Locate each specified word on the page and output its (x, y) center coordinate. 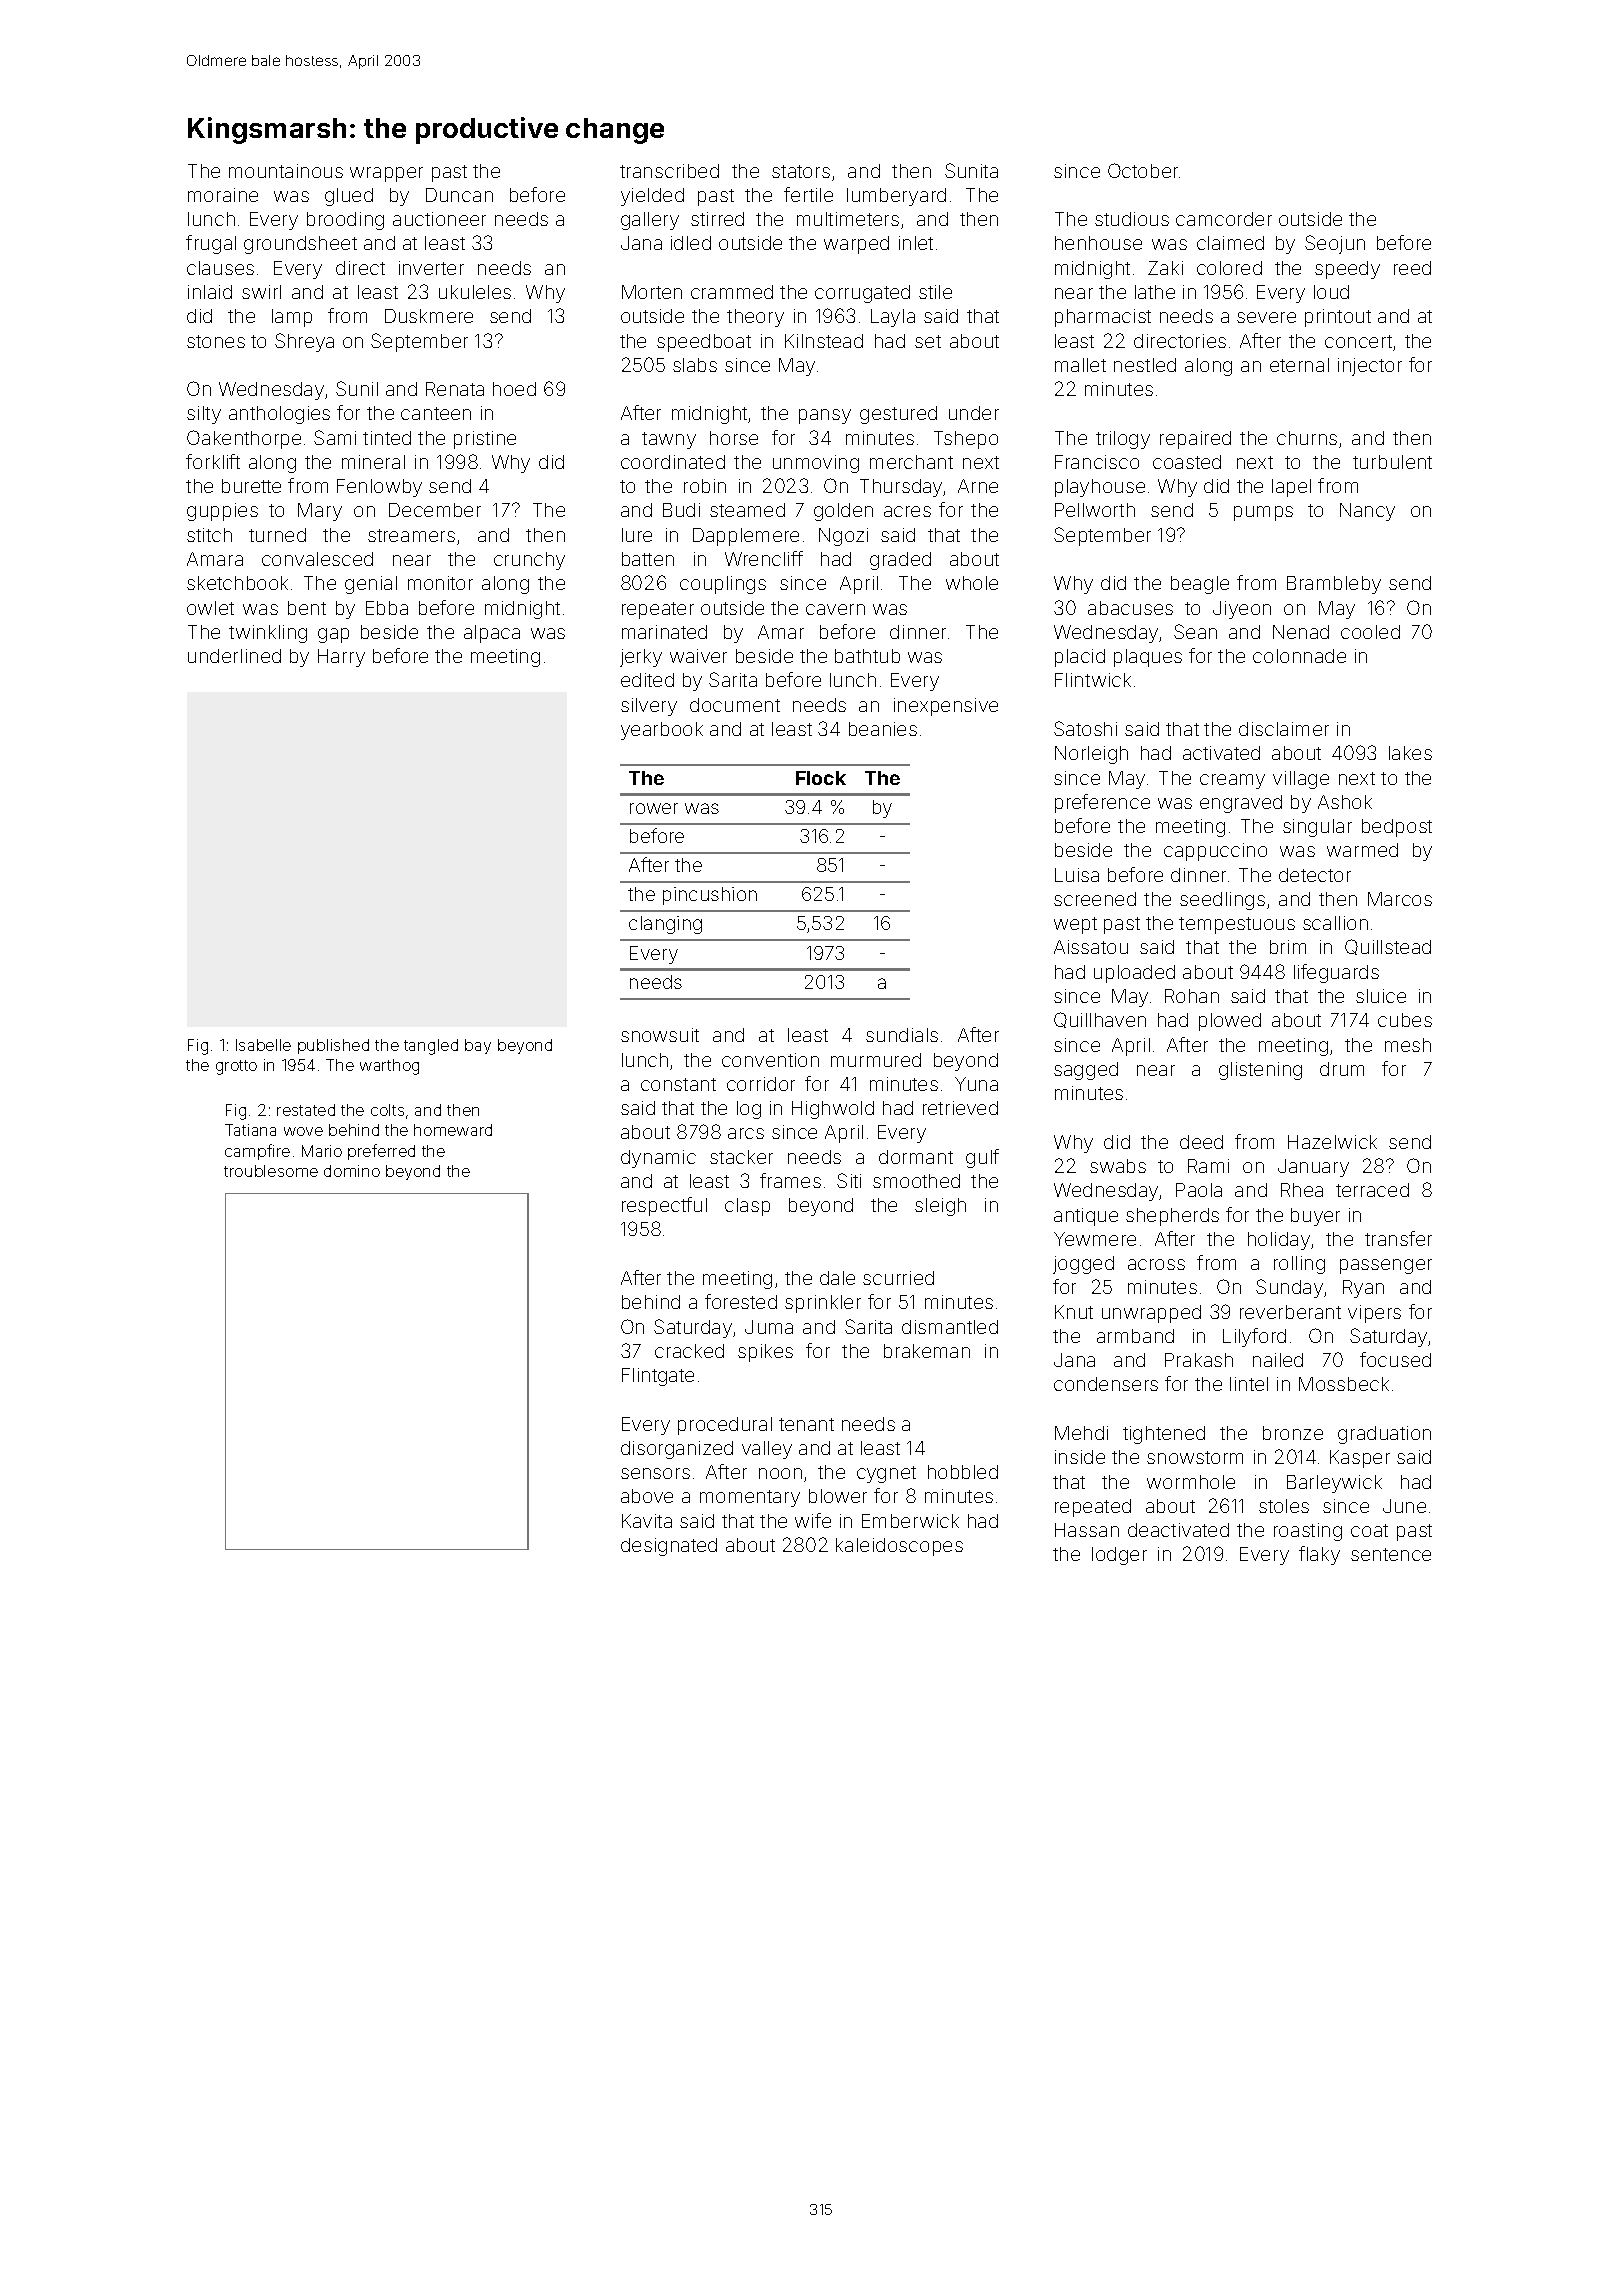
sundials (902, 1035)
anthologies (279, 415)
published (333, 1046)
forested (741, 1301)
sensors (655, 1473)
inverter (431, 268)
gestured (898, 415)
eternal (1299, 365)
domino (352, 1171)
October (1143, 170)
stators (801, 171)
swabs (1118, 1166)
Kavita (647, 1521)
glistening (1260, 1071)
